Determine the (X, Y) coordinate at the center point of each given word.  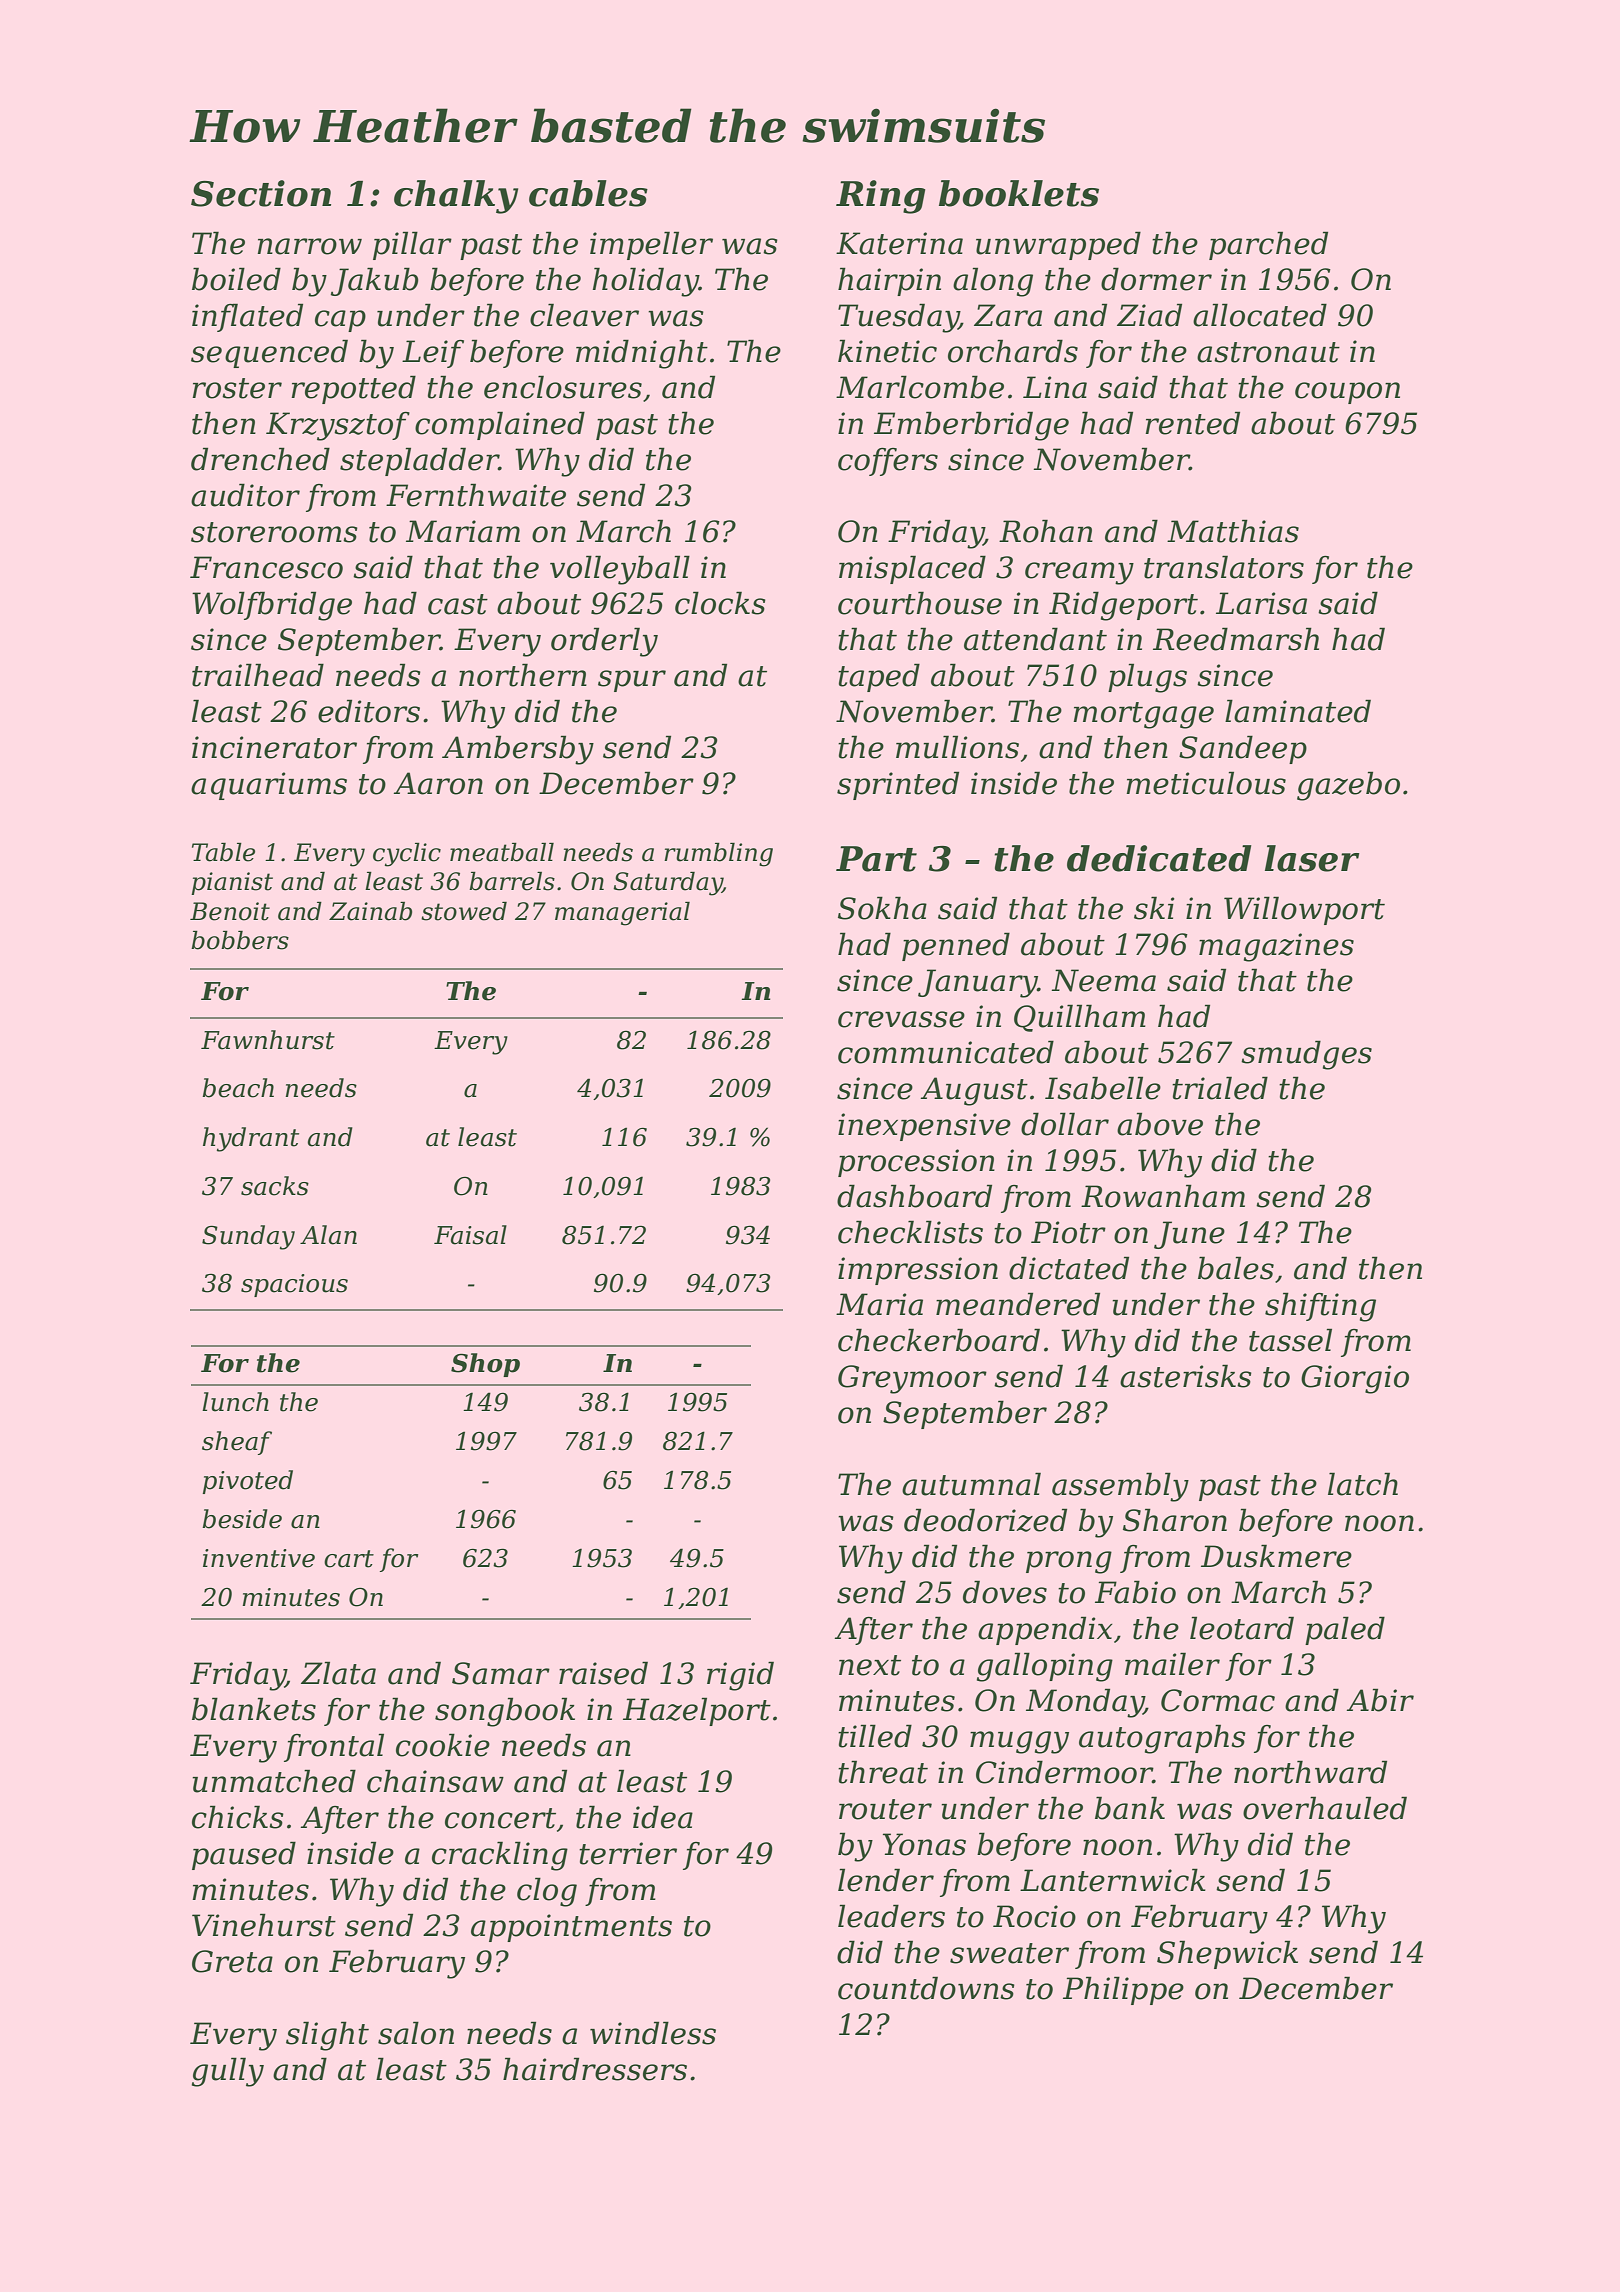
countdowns (926, 1988)
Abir (1380, 1700)
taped (879, 677)
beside (242, 1519)
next (870, 1665)
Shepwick (1227, 1954)
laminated (1298, 711)
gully (228, 2072)
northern (523, 675)
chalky (456, 197)
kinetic (887, 351)
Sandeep (1243, 749)
